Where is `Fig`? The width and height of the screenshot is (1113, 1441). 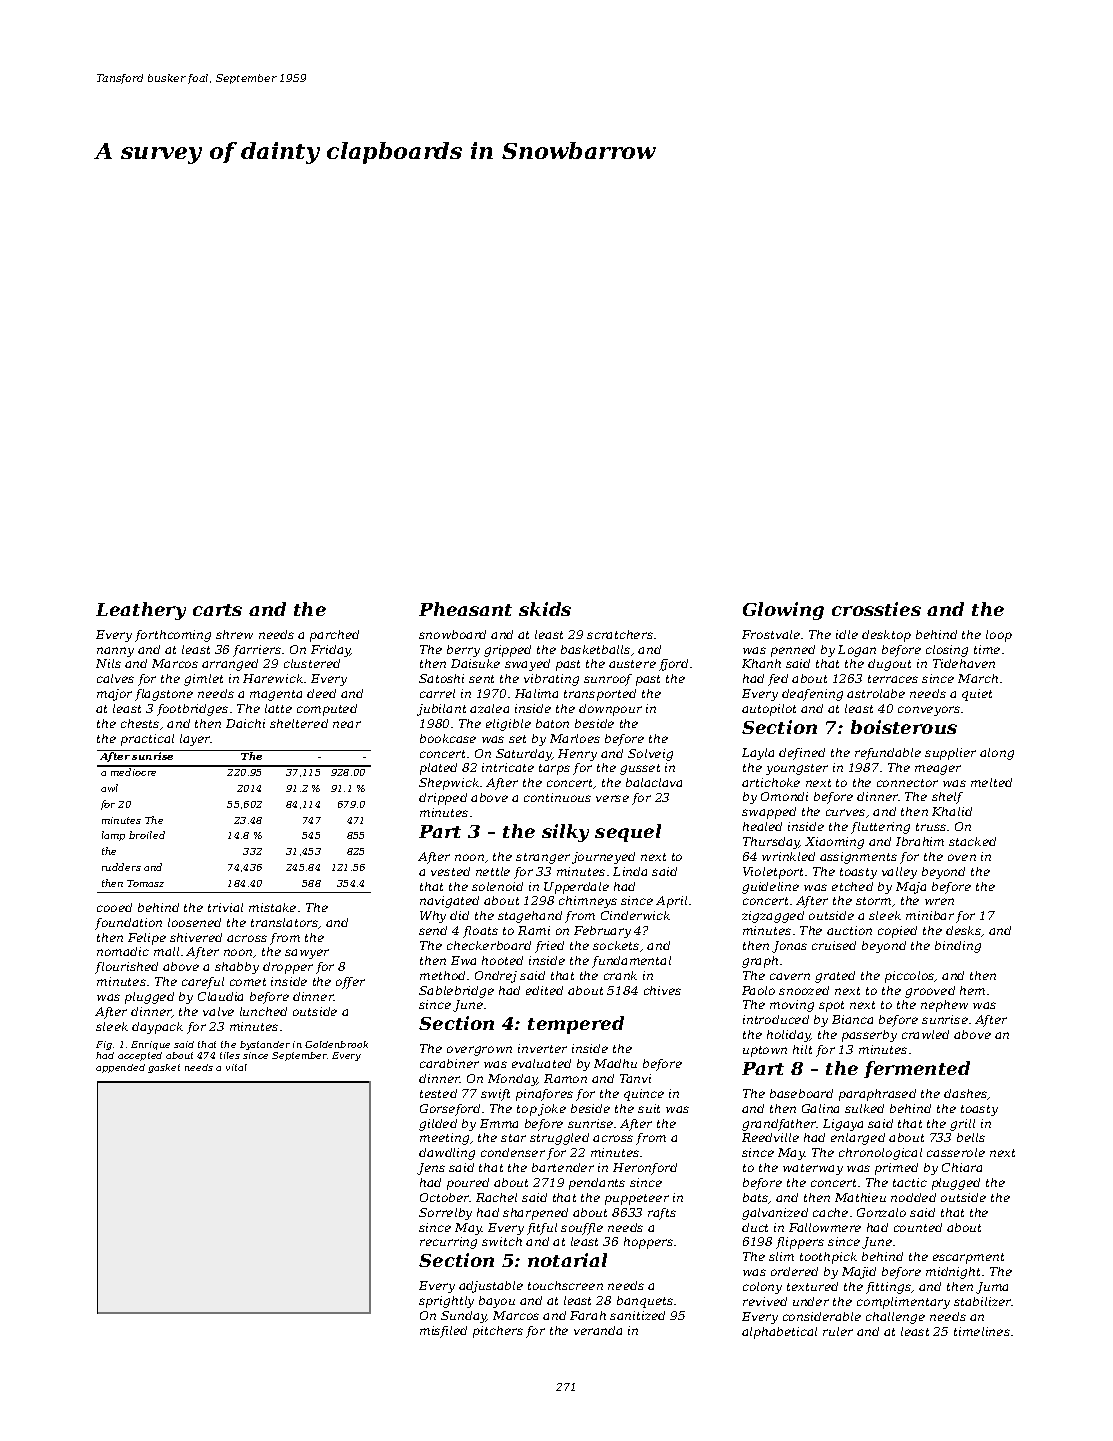
Fig is located at coordinates (104, 1045).
